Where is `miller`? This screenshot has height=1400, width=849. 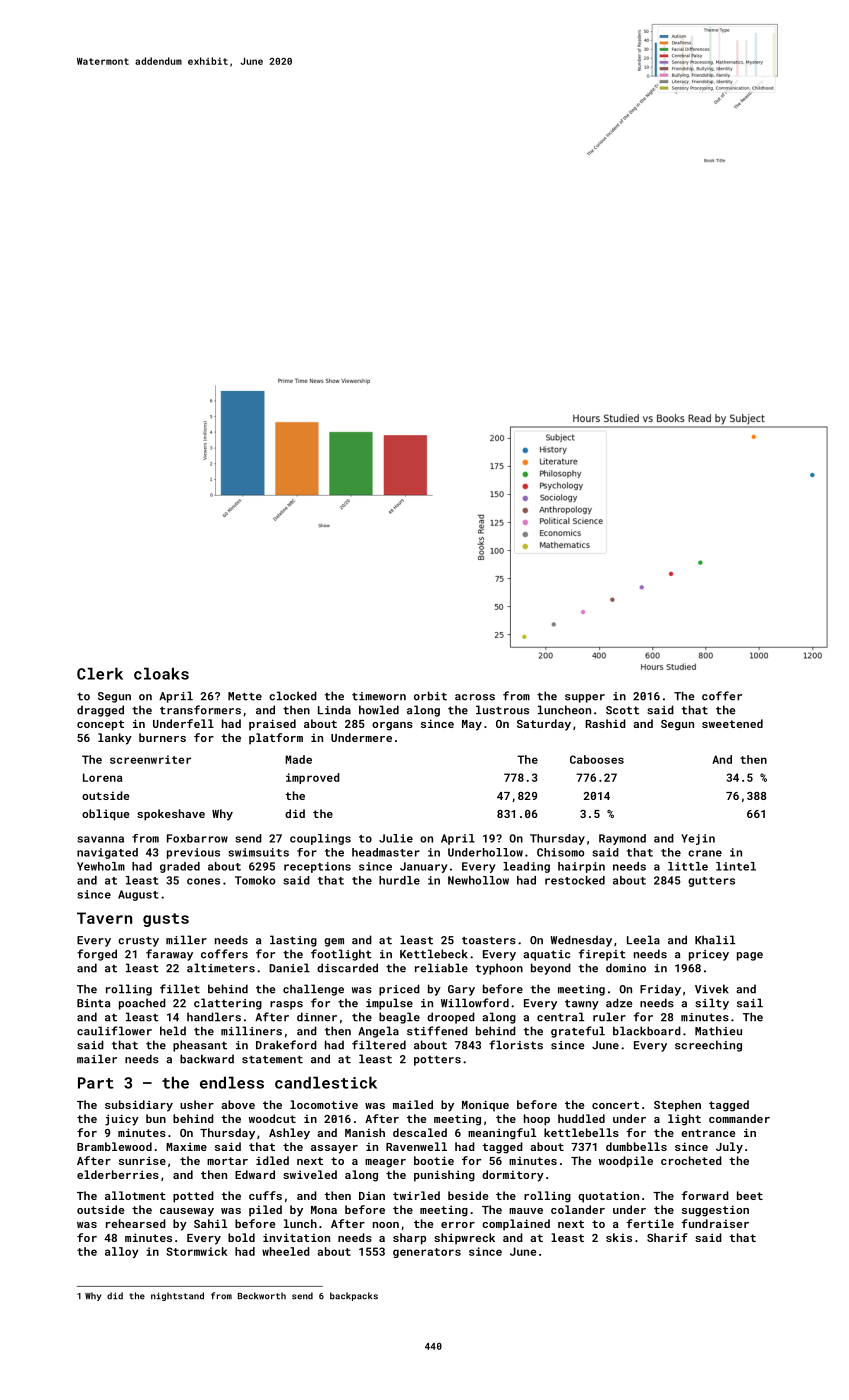
miller is located at coordinates (186, 940).
